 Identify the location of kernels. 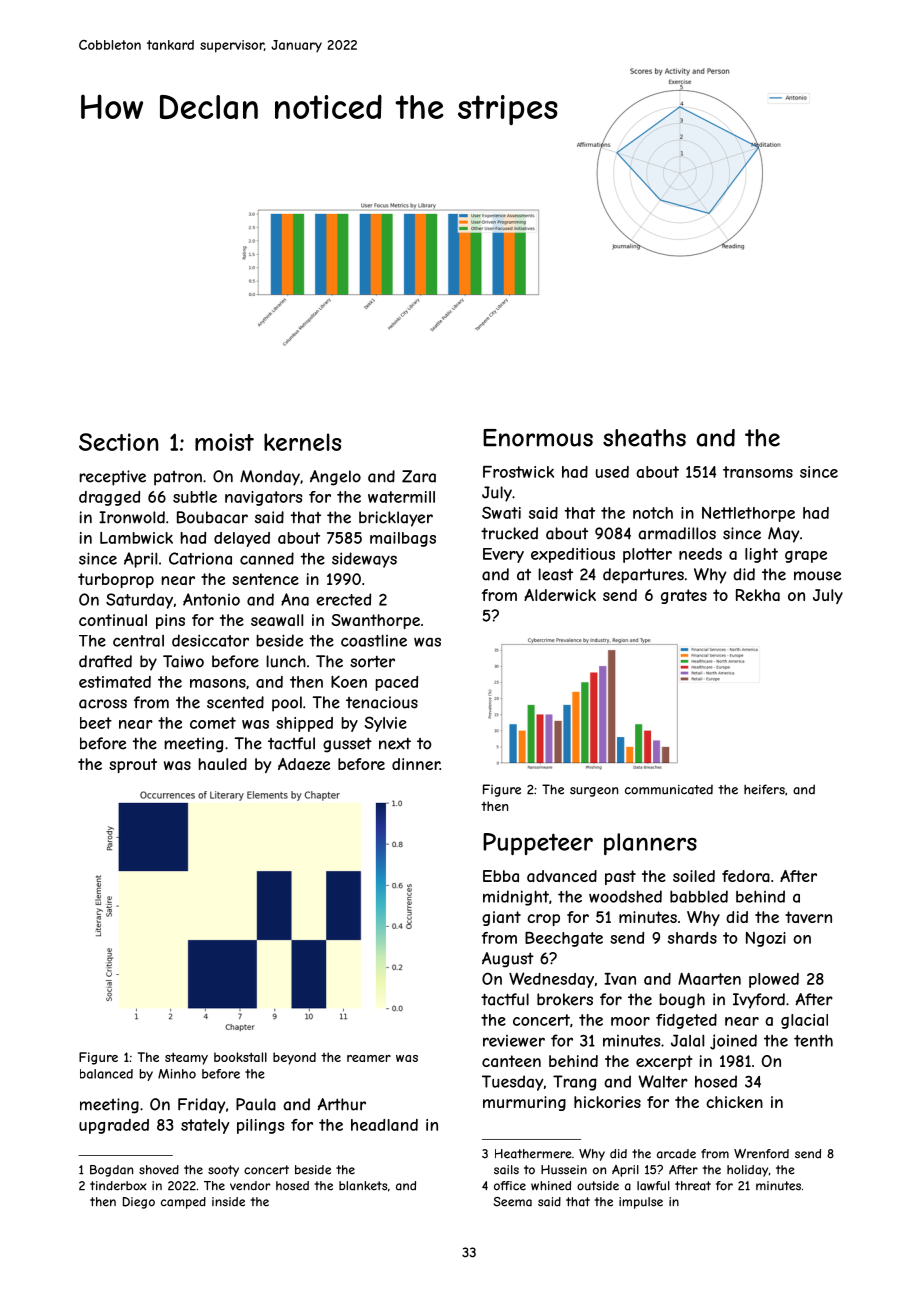
(302, 442).
